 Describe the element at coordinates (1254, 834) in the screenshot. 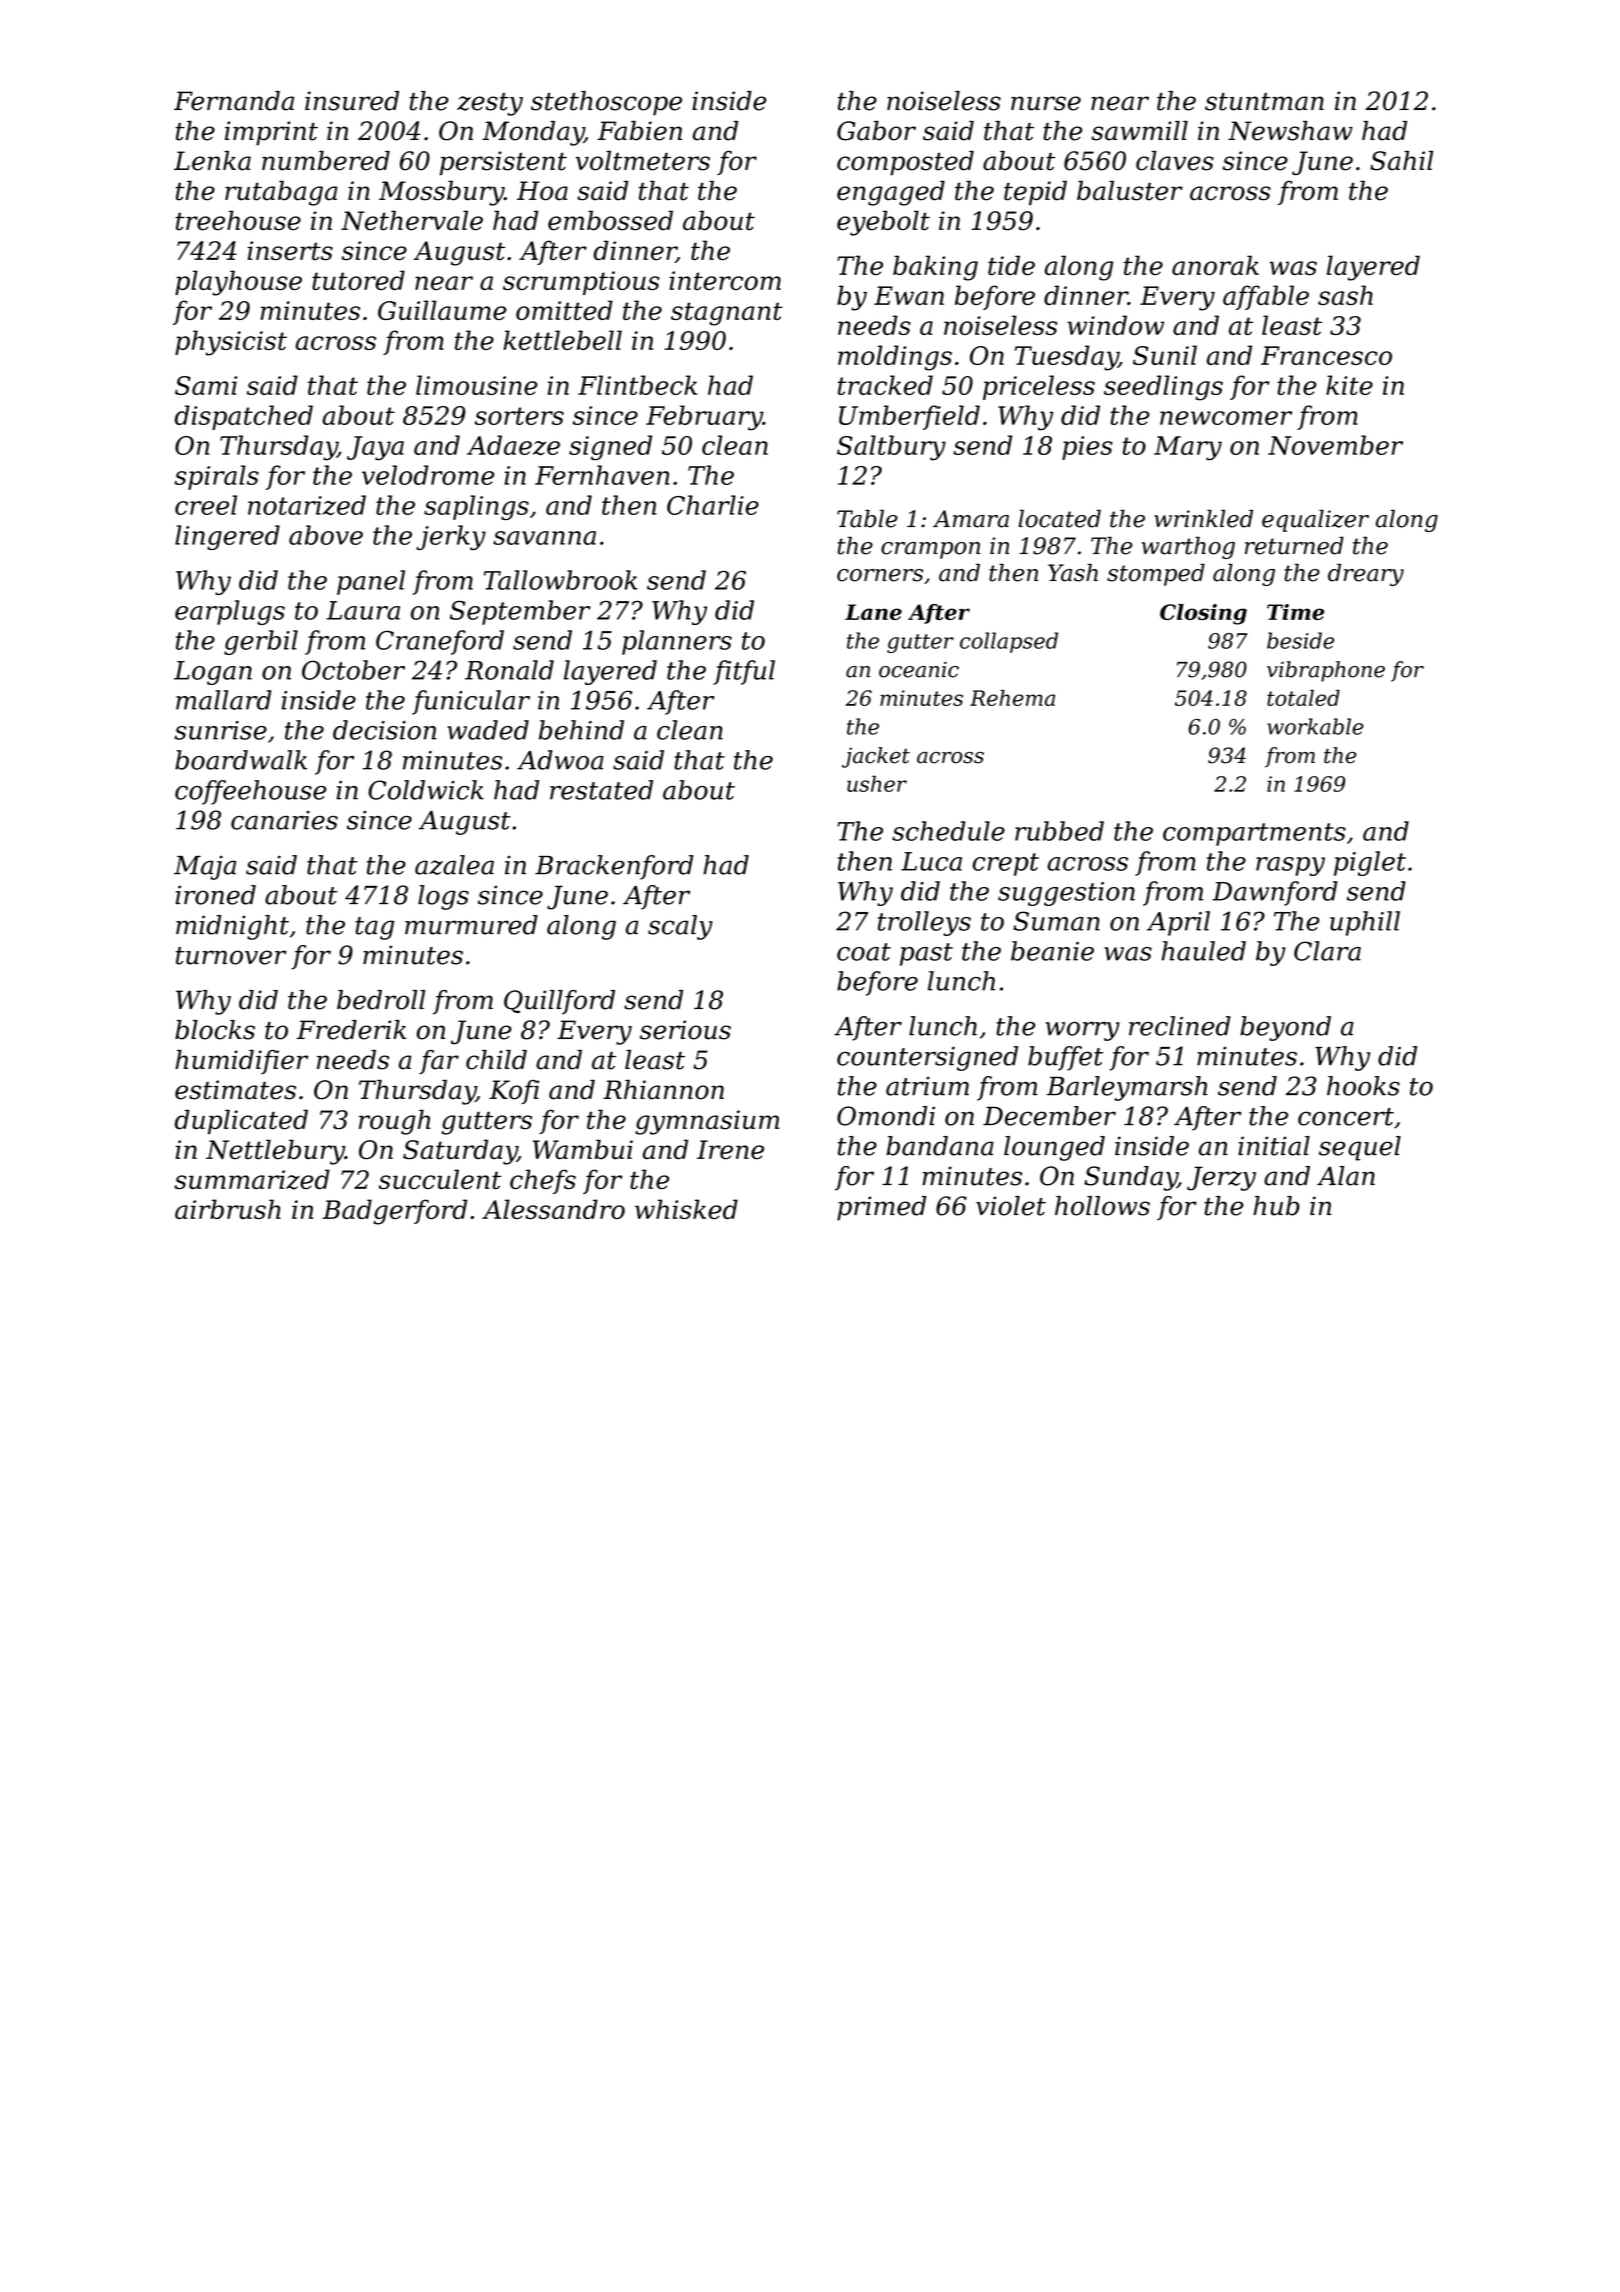

I see `compartments` at that location.
